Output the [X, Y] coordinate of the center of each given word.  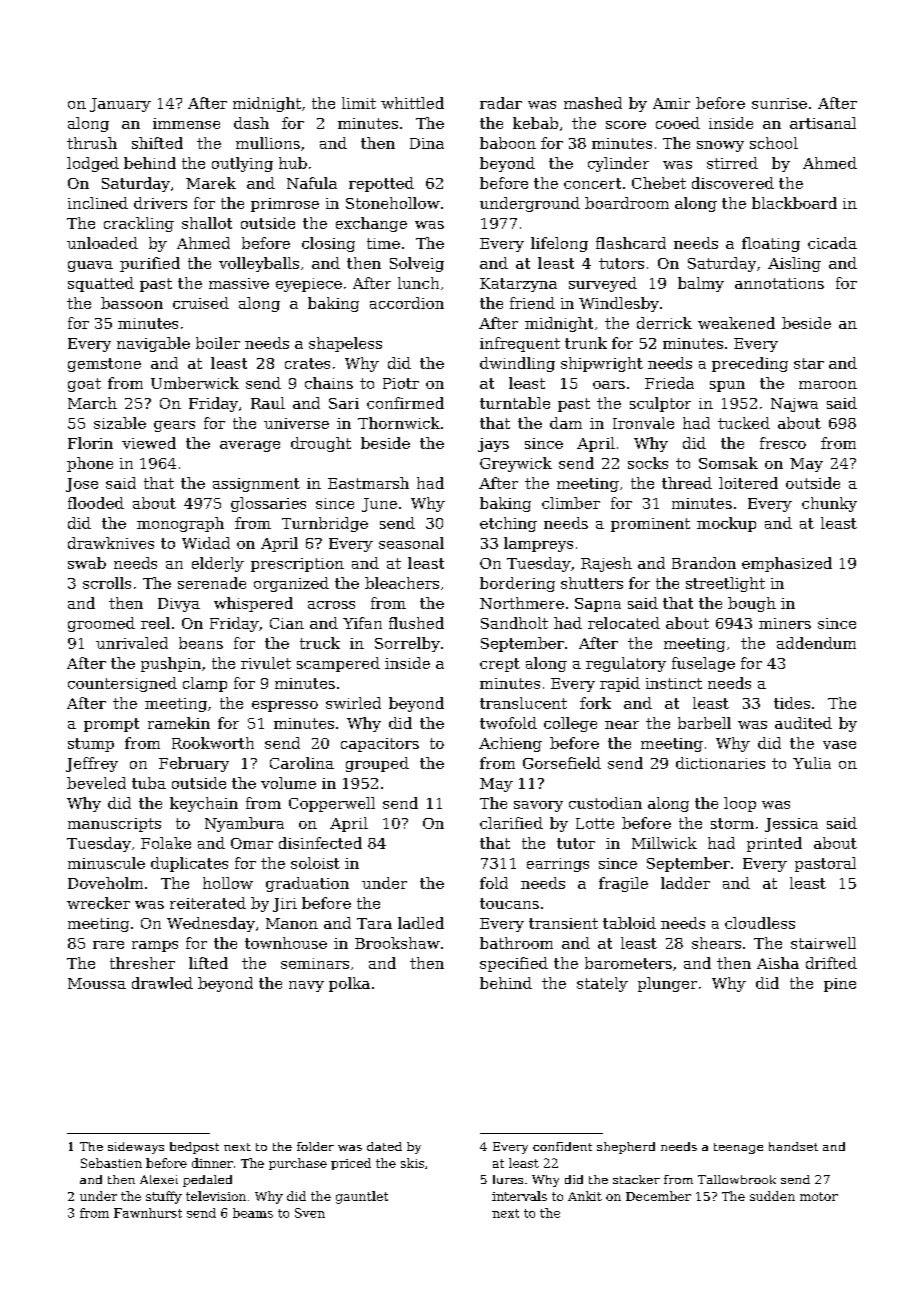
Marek [211, 183]
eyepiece [309, 285]
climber [571, 503]
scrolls [107, 583]
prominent [650, 525]
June [379, 505]
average [250, 446]
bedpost [194, 1148]
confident [562, 1146]
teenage [738, 1148]
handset [793, 1146]
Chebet [659, 183]
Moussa [97, 983]
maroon [828, 385]
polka [349, 984]
